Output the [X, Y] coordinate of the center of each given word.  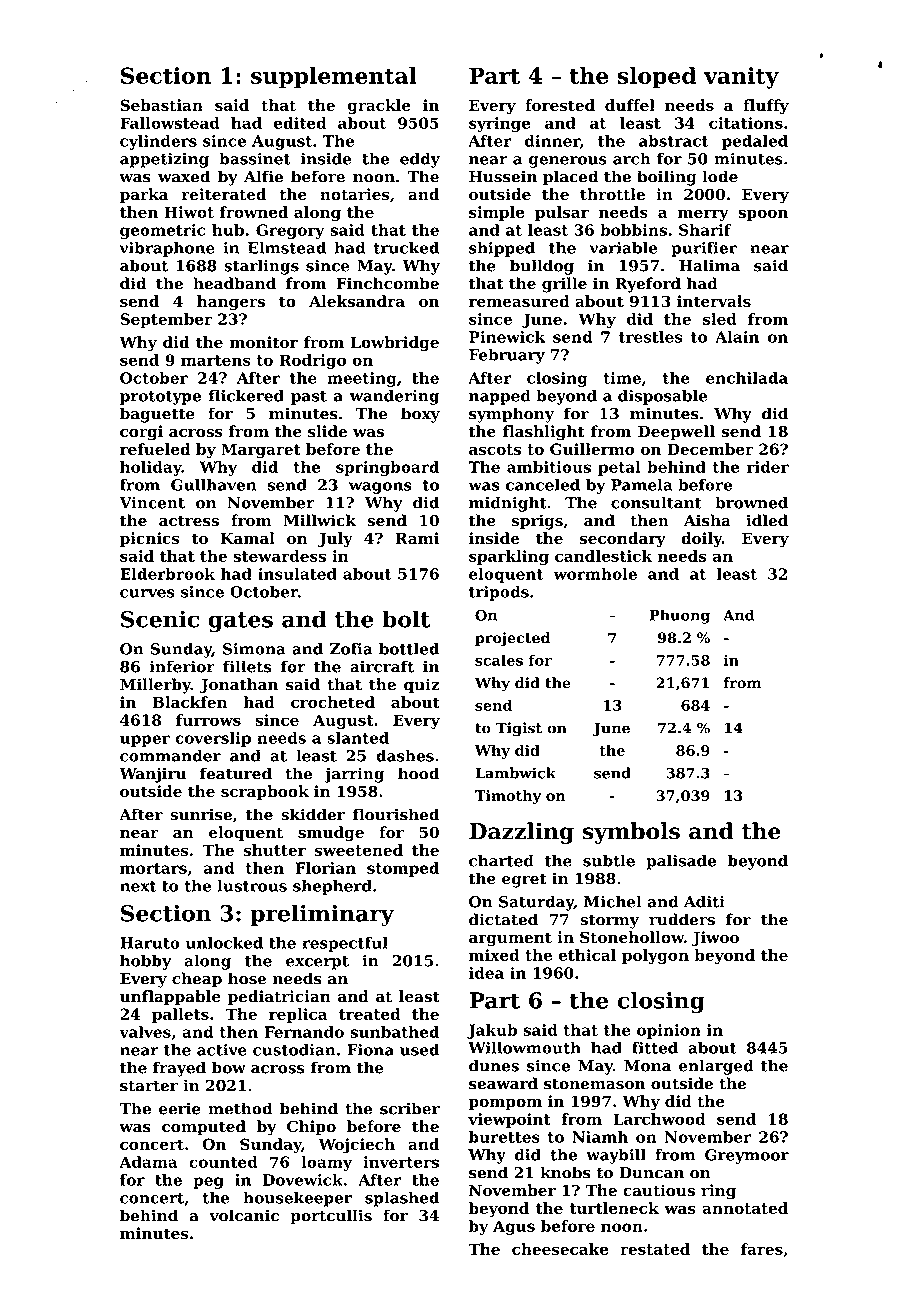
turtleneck [614, 1208]
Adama [148, 1162]
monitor [264, 342]
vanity [741, 78]
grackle [379, 107]
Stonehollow [632, 937]
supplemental [334, 78]
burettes [504, 1137]
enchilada [747, 378]
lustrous [252, 886]
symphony [511, 415]
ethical [587, 955]
